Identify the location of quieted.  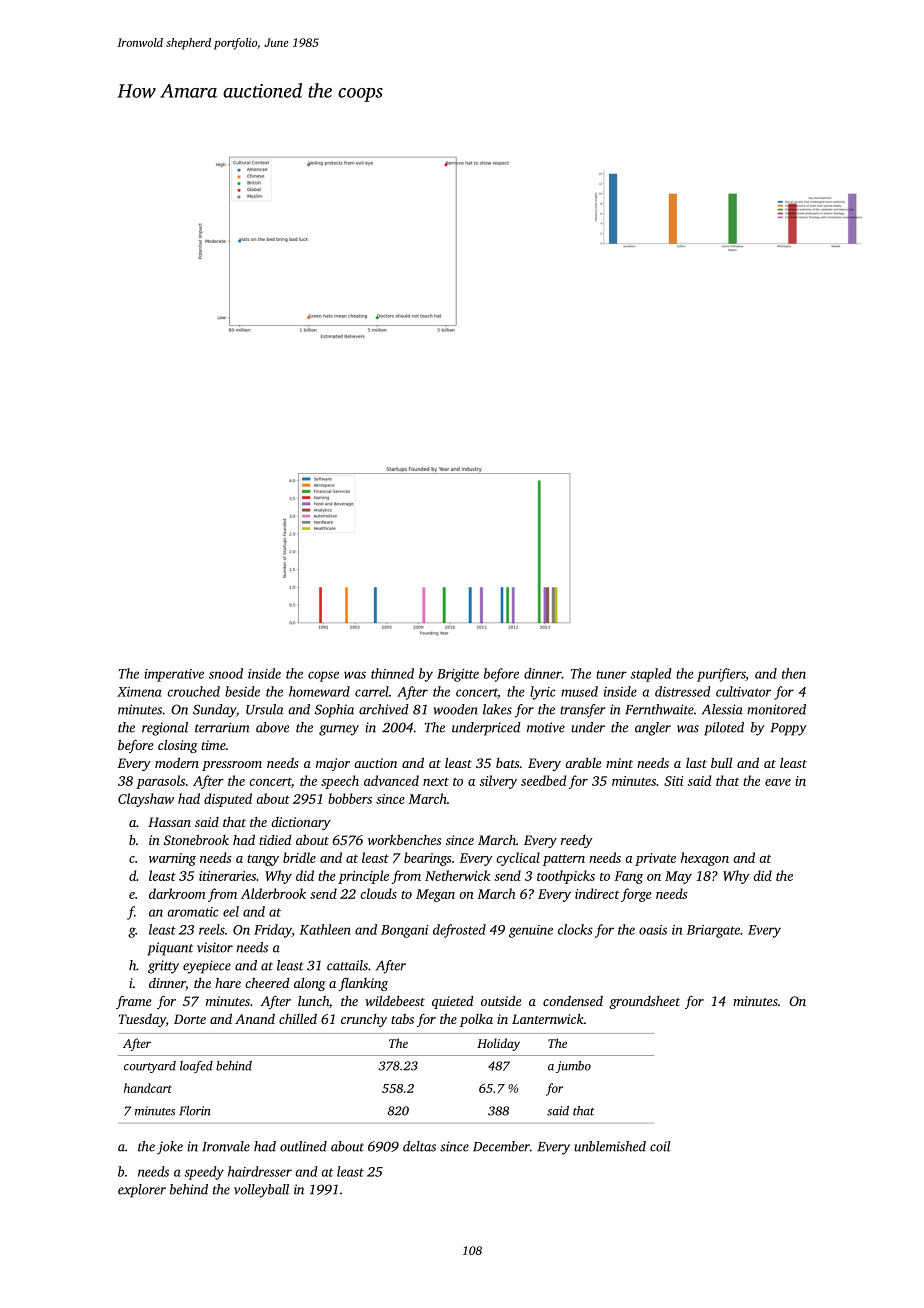
(452, 1002).
